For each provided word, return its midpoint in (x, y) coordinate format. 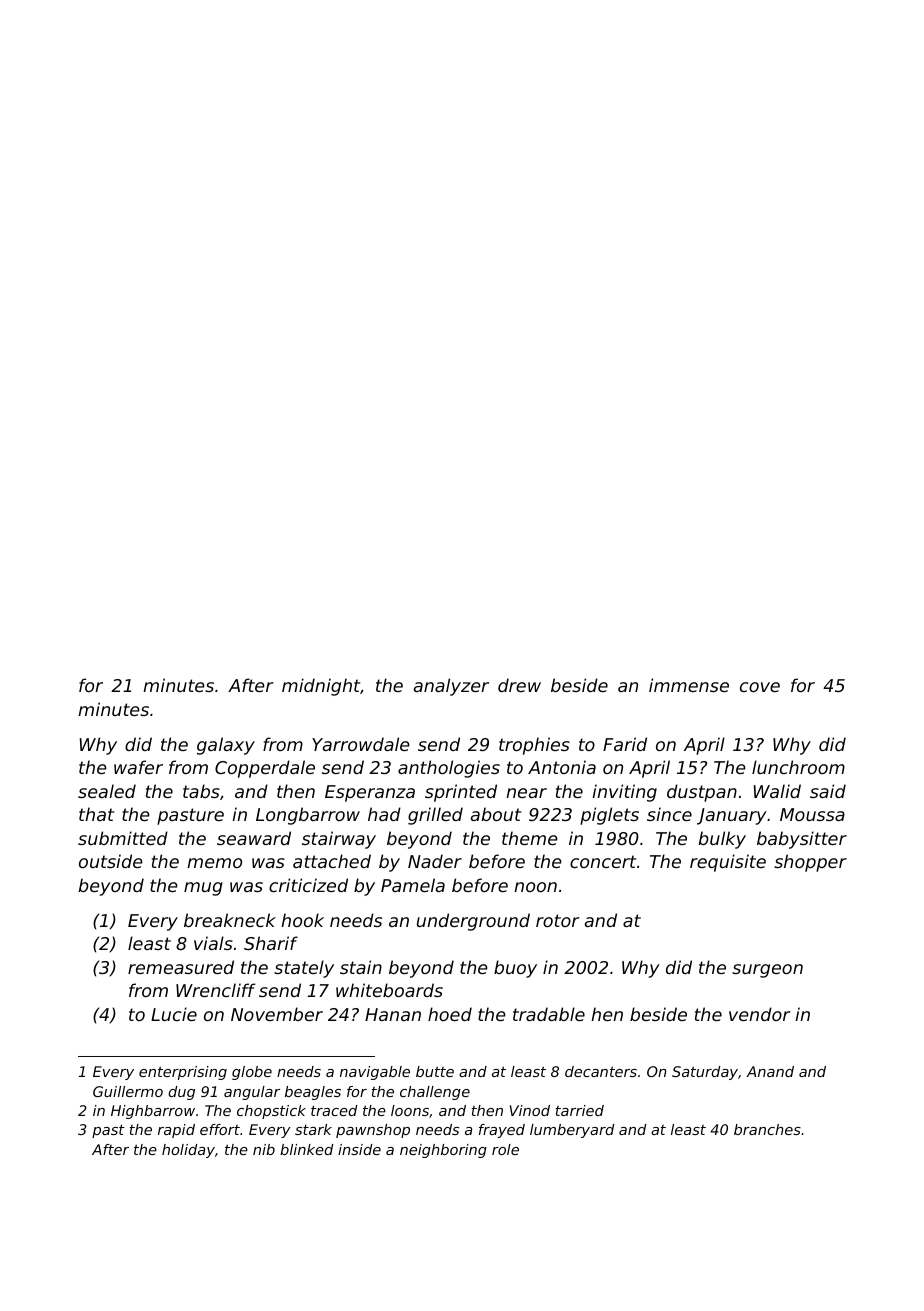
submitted (123, 838)
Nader (435, 861)
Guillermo (128, 1091)
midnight (321, 687)
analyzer (451, 687)
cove (760, 687)
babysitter (802, 840)
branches (767, 1129)
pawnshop (373, 1131)
